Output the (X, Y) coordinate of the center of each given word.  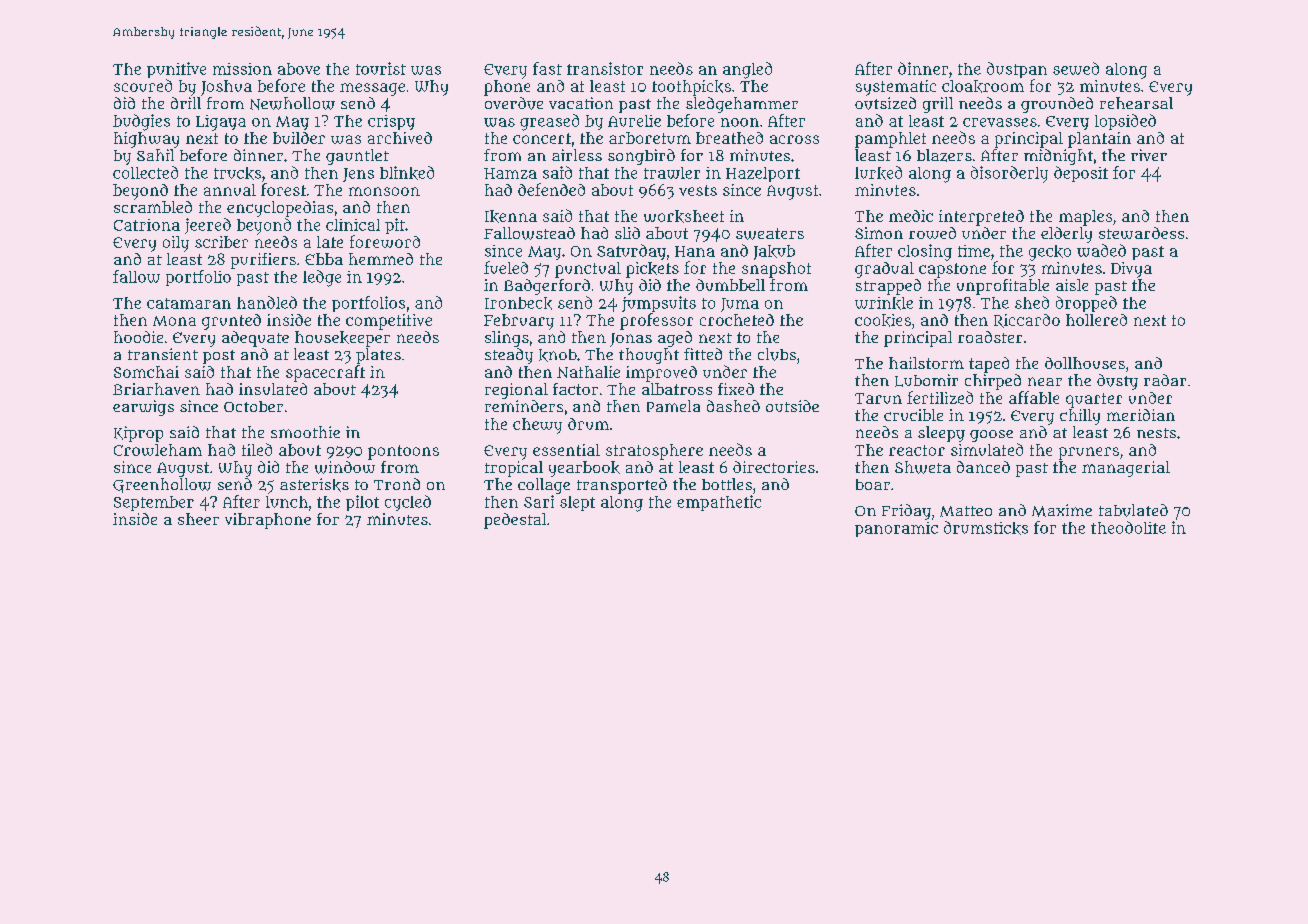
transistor (605, 68)
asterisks (314, 485)
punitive (176, 70)
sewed (1076, 68)
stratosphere (654, 452)
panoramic (896, 529)
